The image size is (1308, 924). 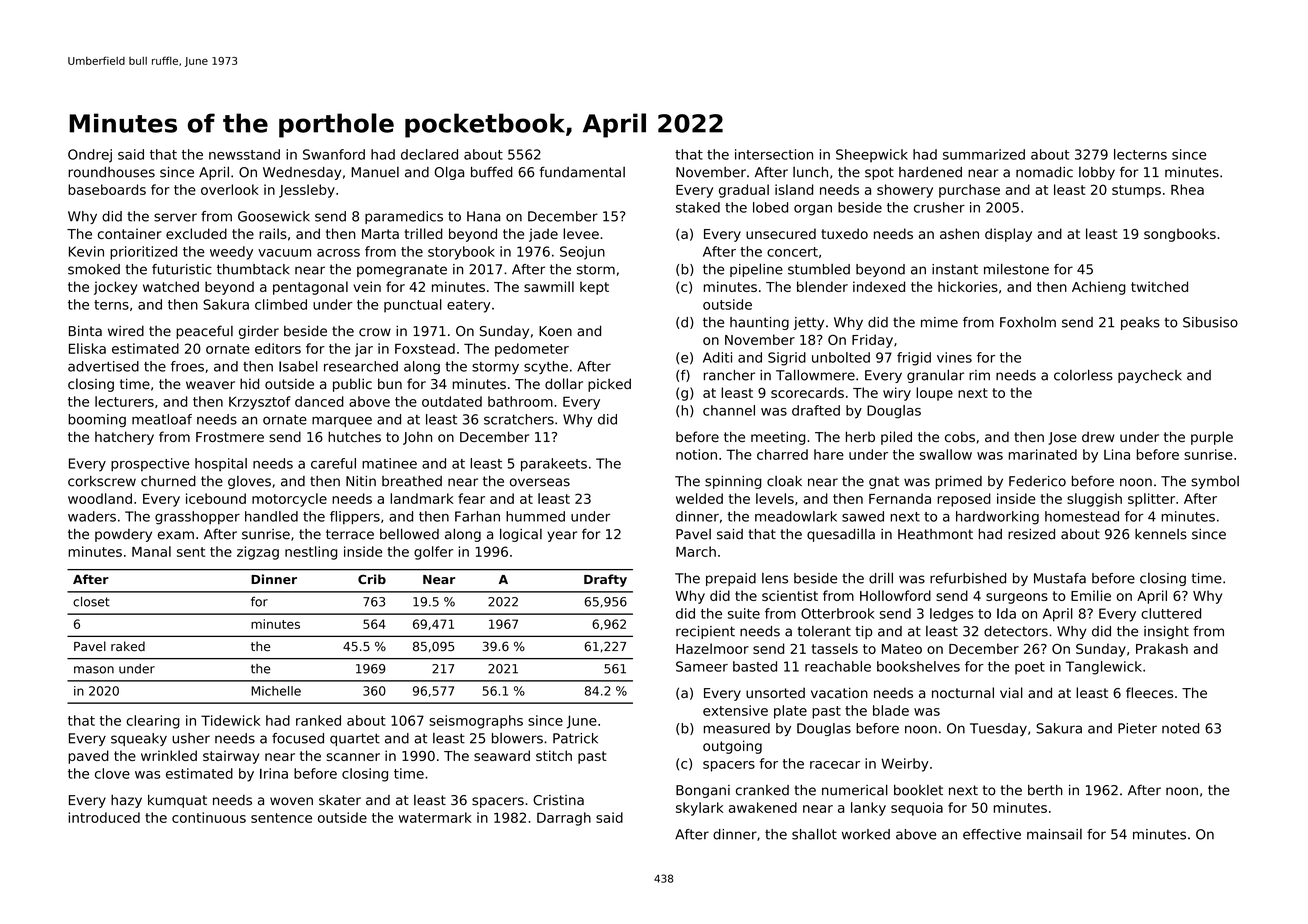 What do you see at coordinates (984, 154) in the image?
I see `summarized` at bounding box center [984, 154].
